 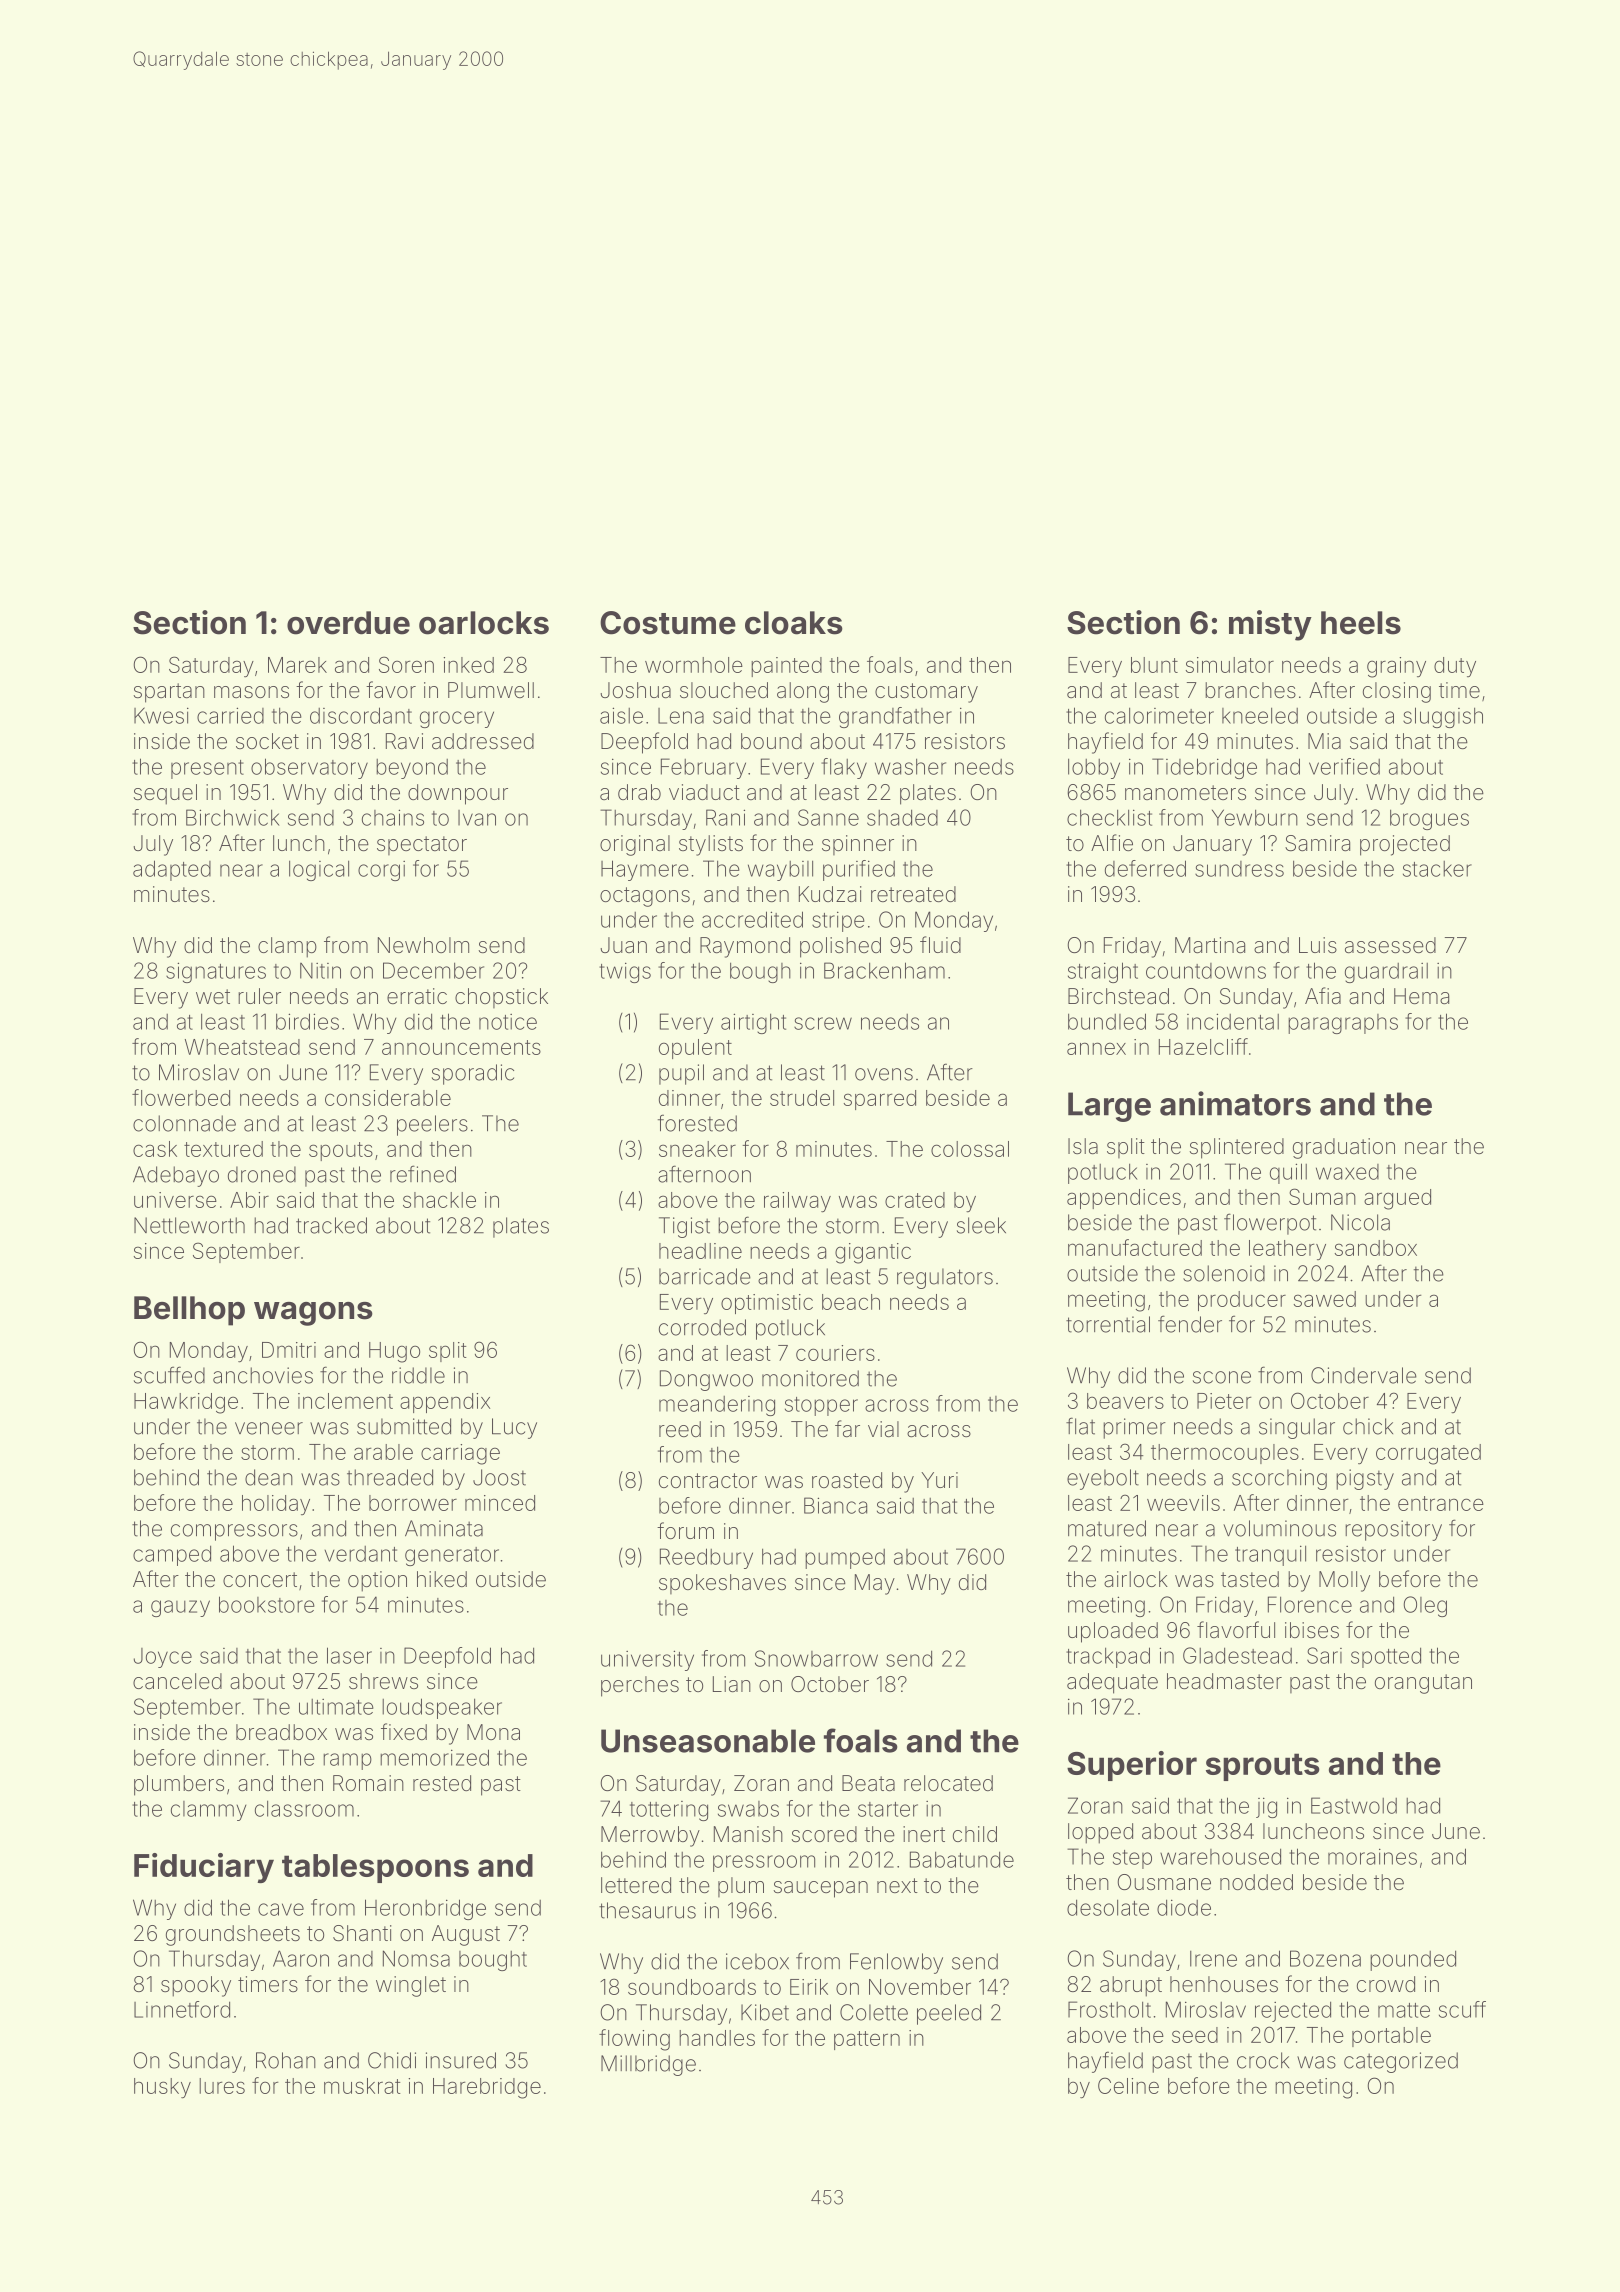 What do you see at coordinates (404, 1426) in the page?
I see `submitted` at bounding box center [404, 1426].
